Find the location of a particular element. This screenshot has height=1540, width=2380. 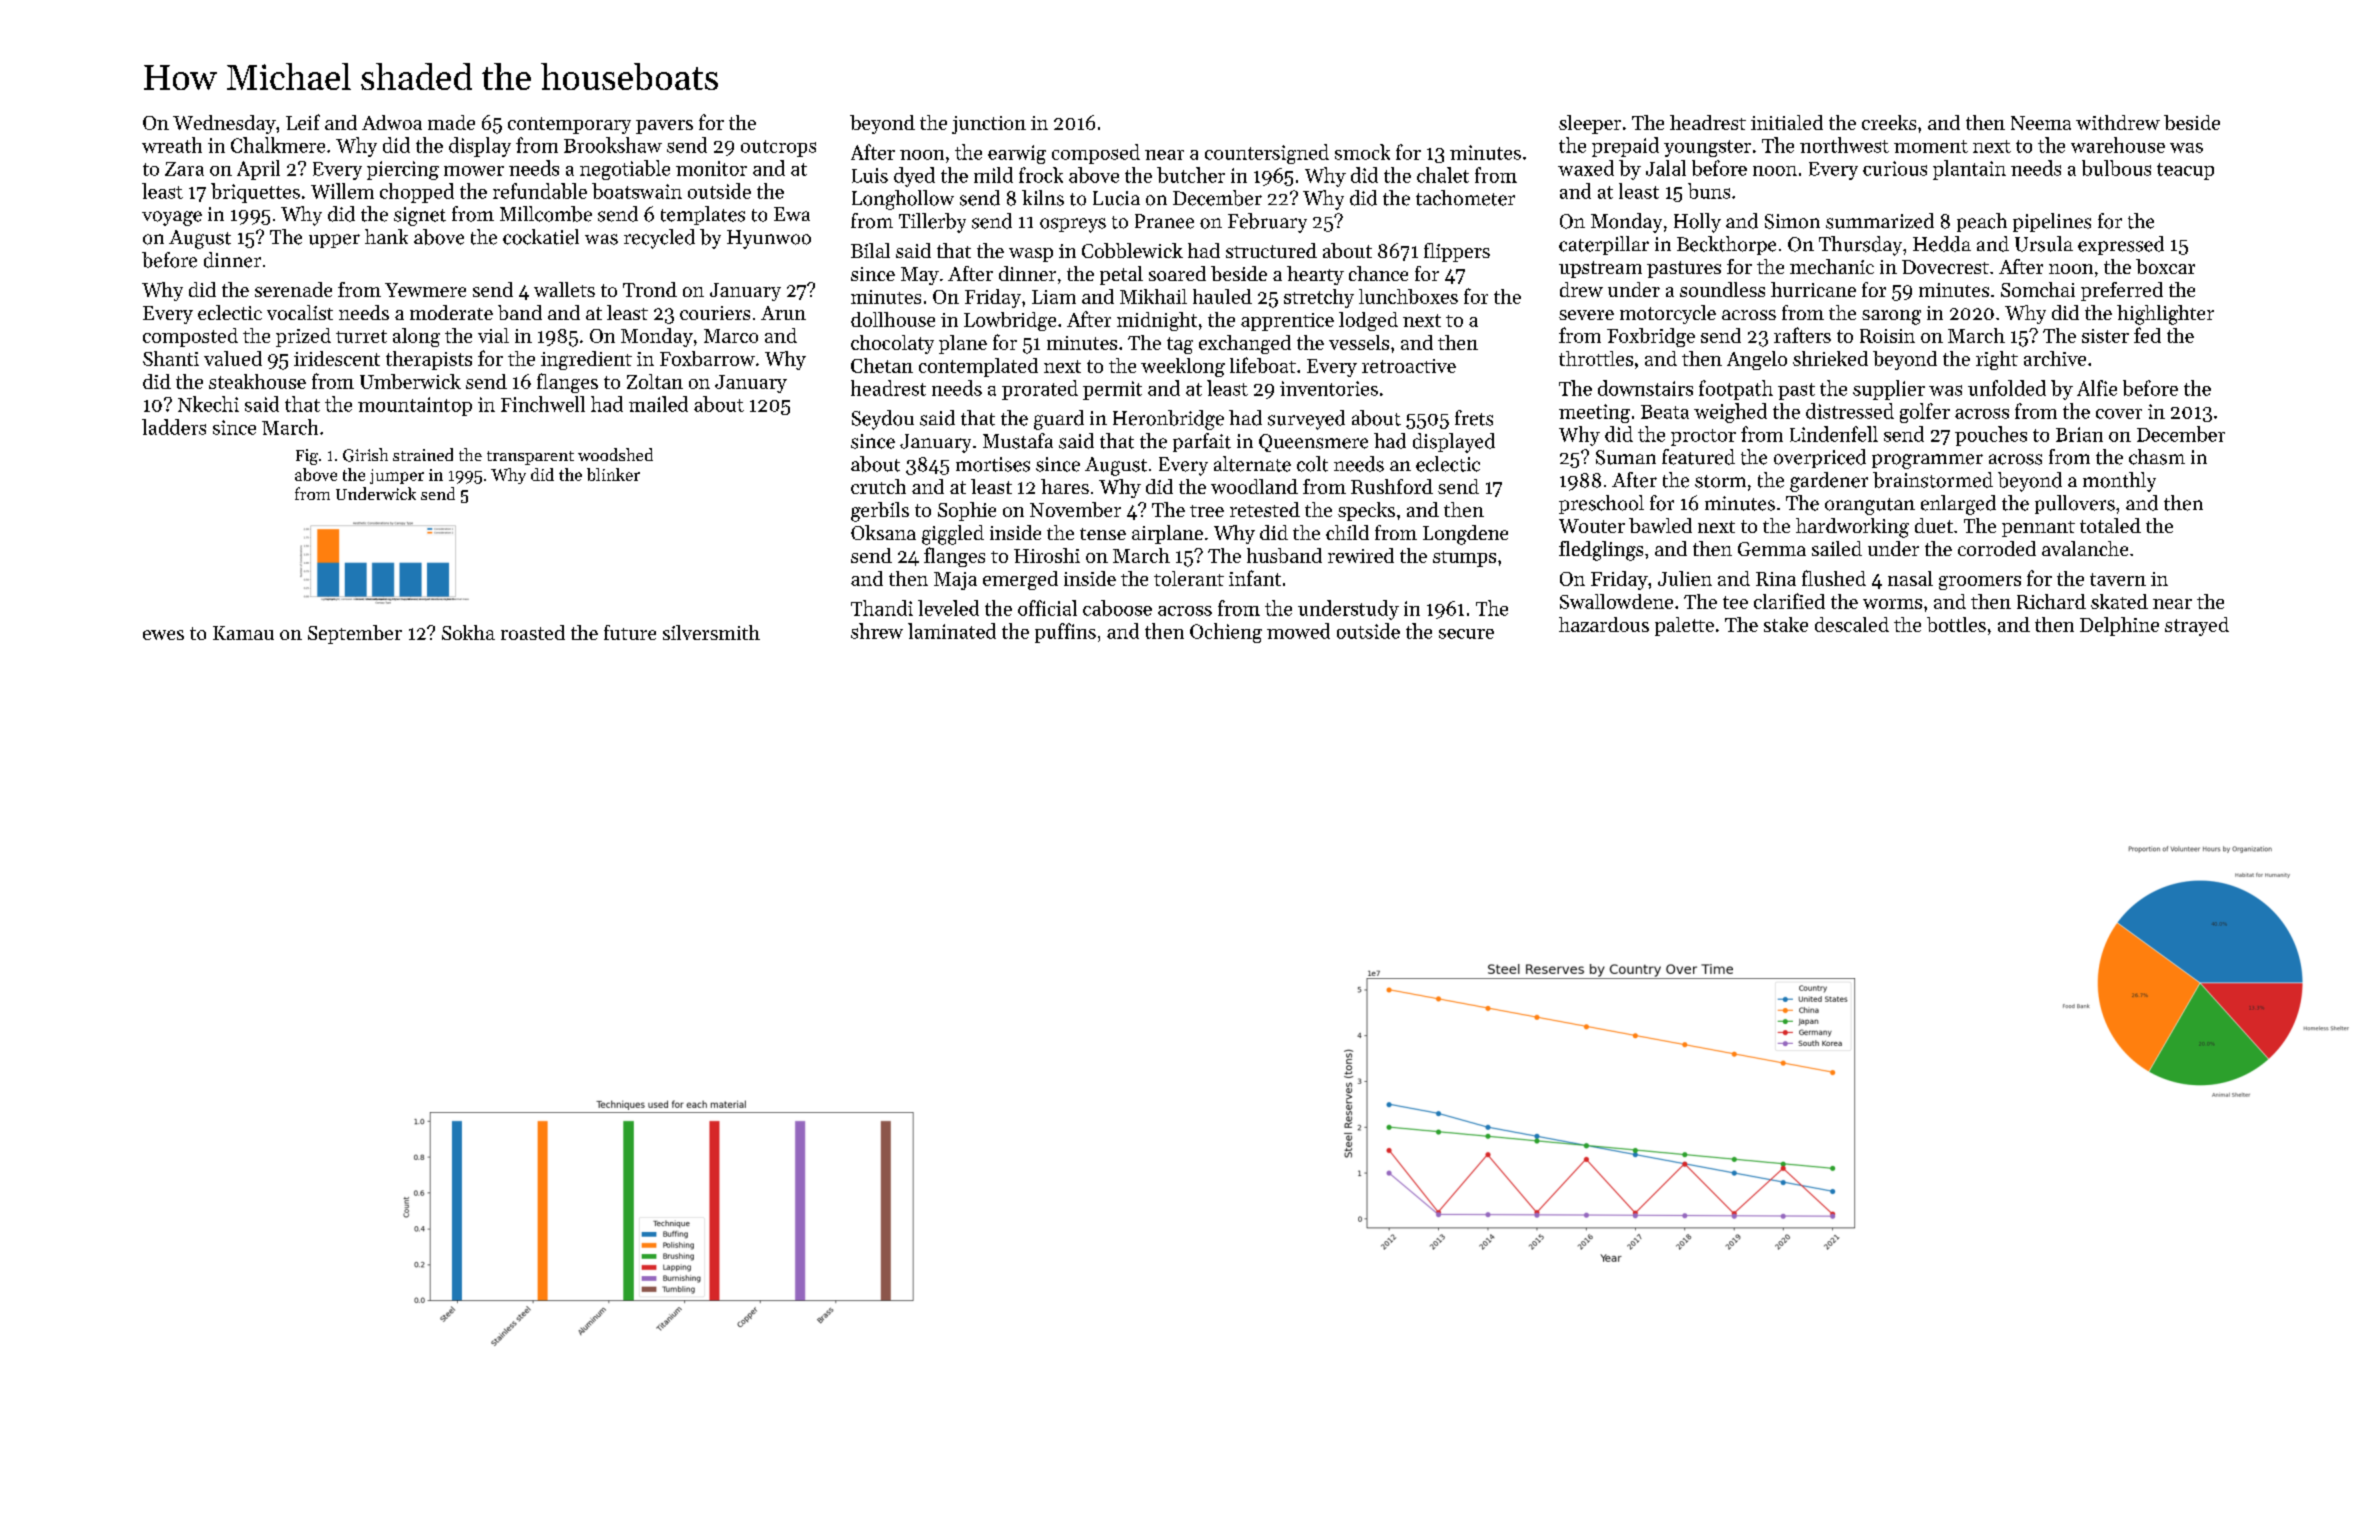

Somchai is located at coordinates (2038, 289).
